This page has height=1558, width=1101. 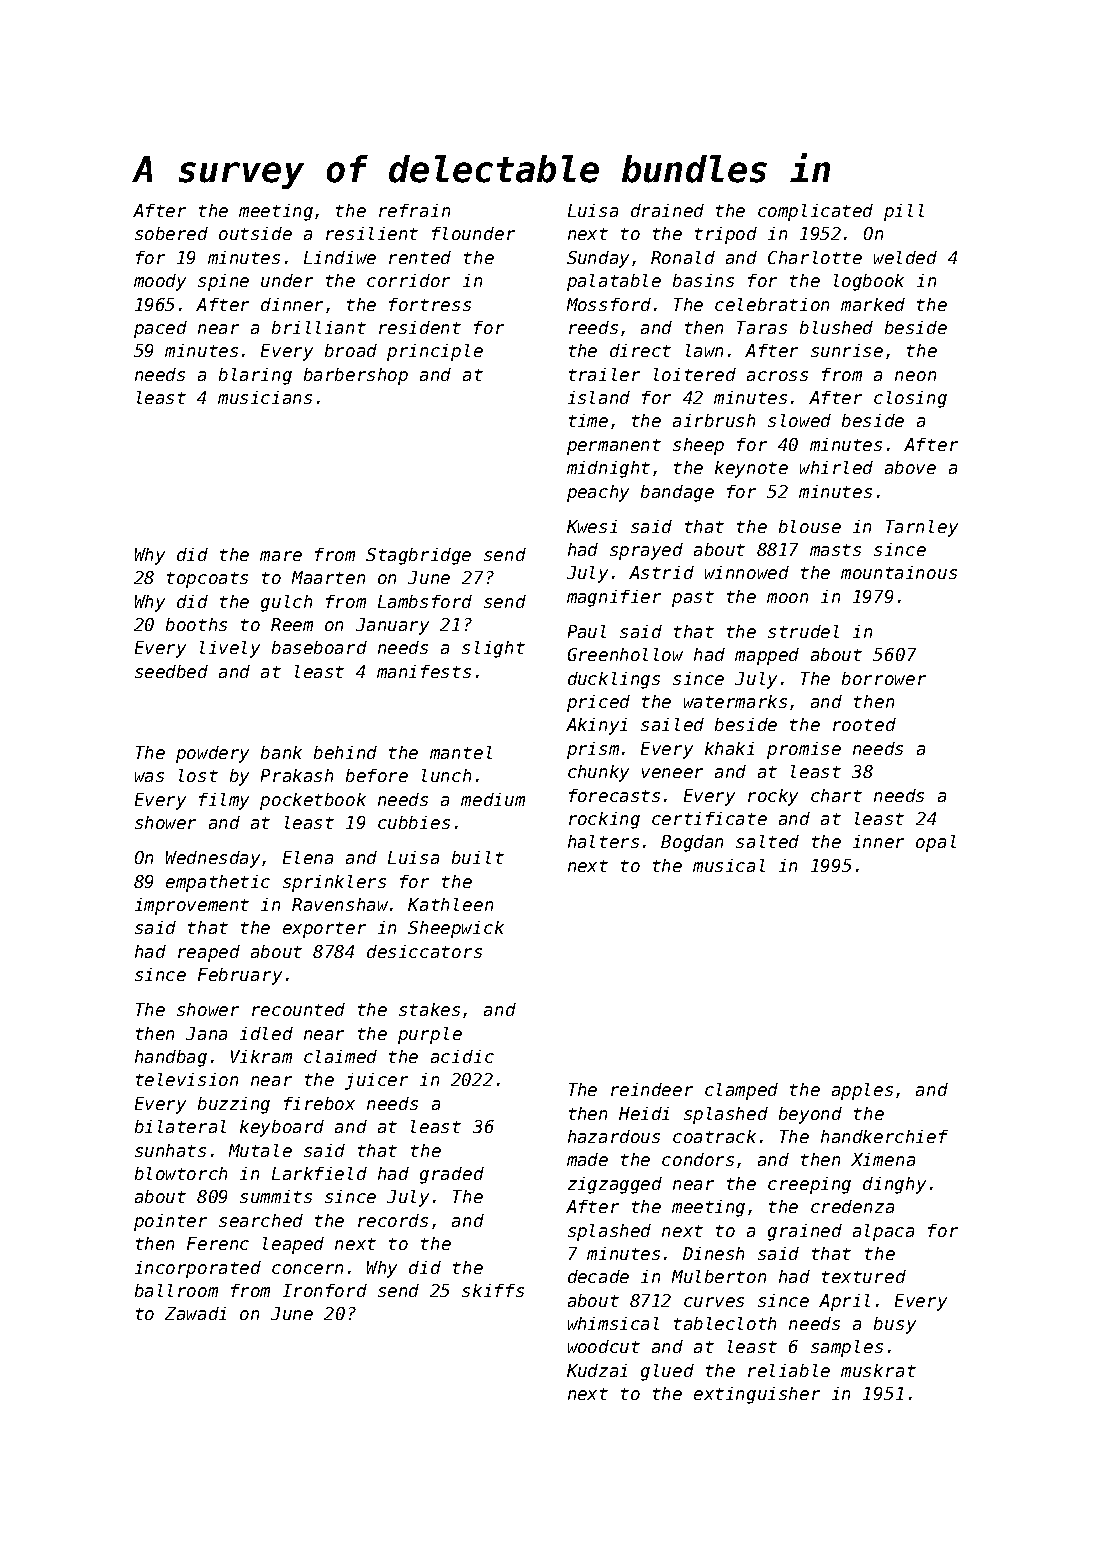 What do you see at coordinates (149, 777) in the page?
I see `was` at bounding box center [149, 777].
